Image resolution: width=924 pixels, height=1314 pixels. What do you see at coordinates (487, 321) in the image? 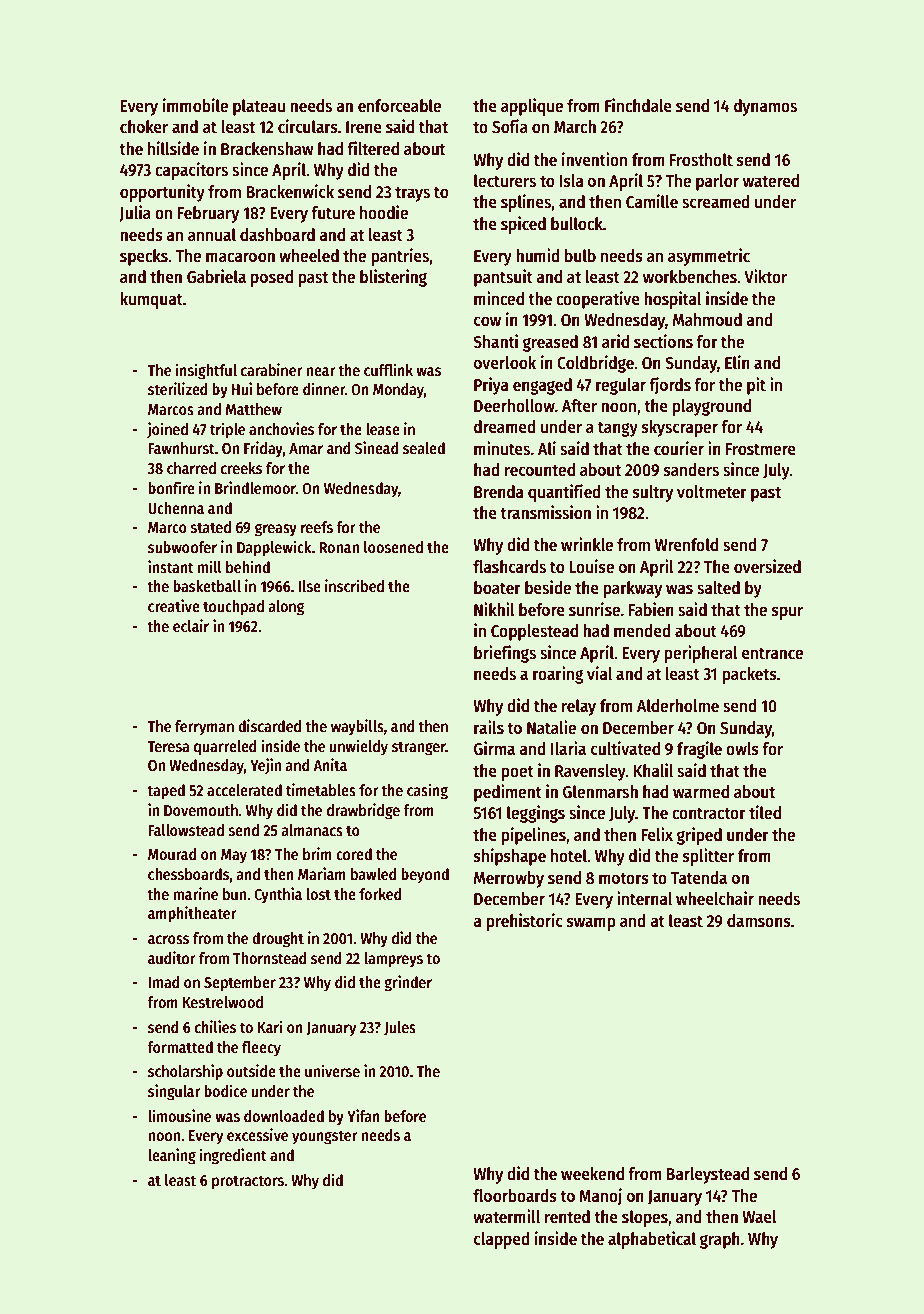
I see `cow` at bounding box center [487, 321].
